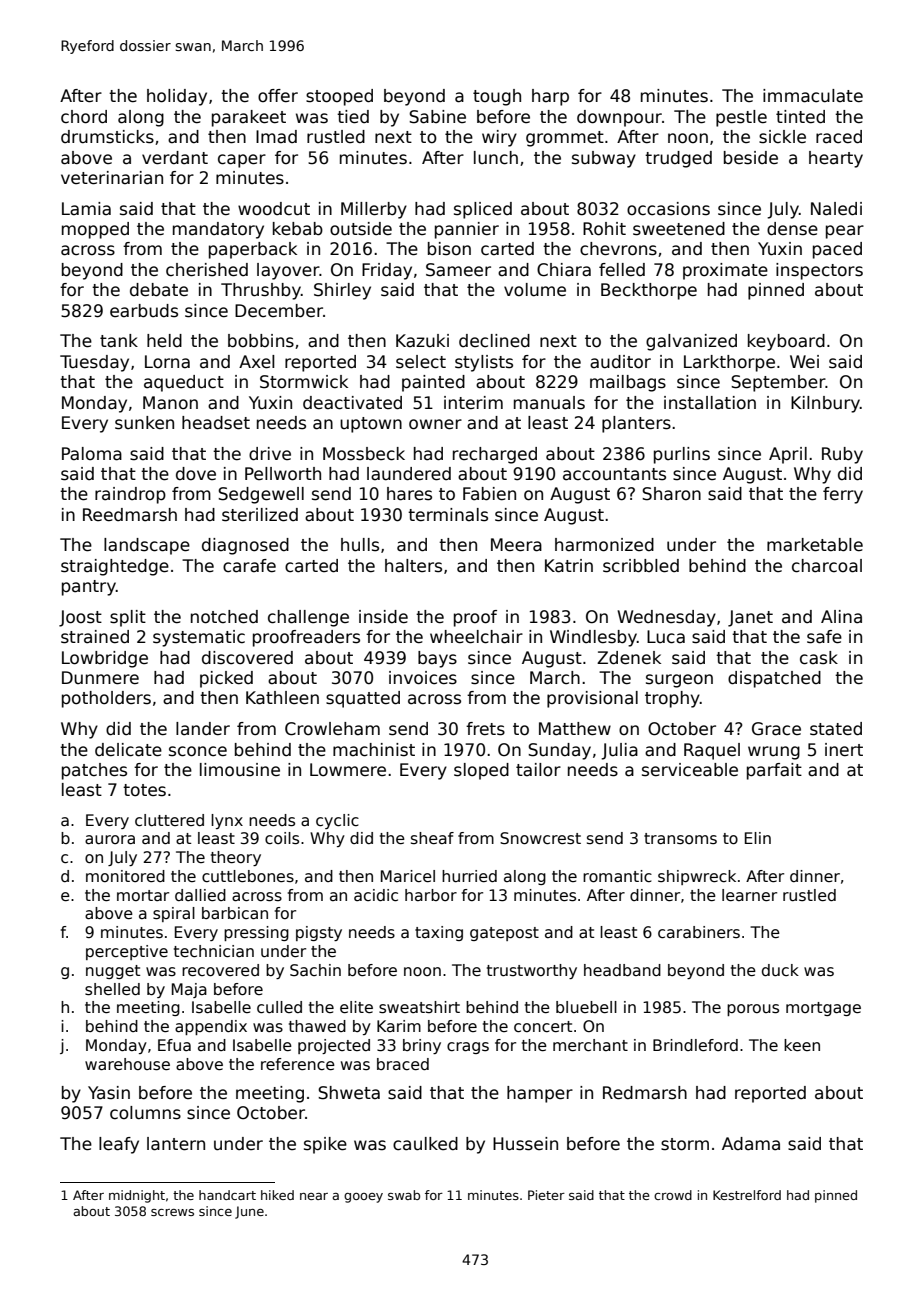 This document has width=924, height=1314. Describe the element at coordinates (199, 638) in the document. I see `systematic` at that location.
